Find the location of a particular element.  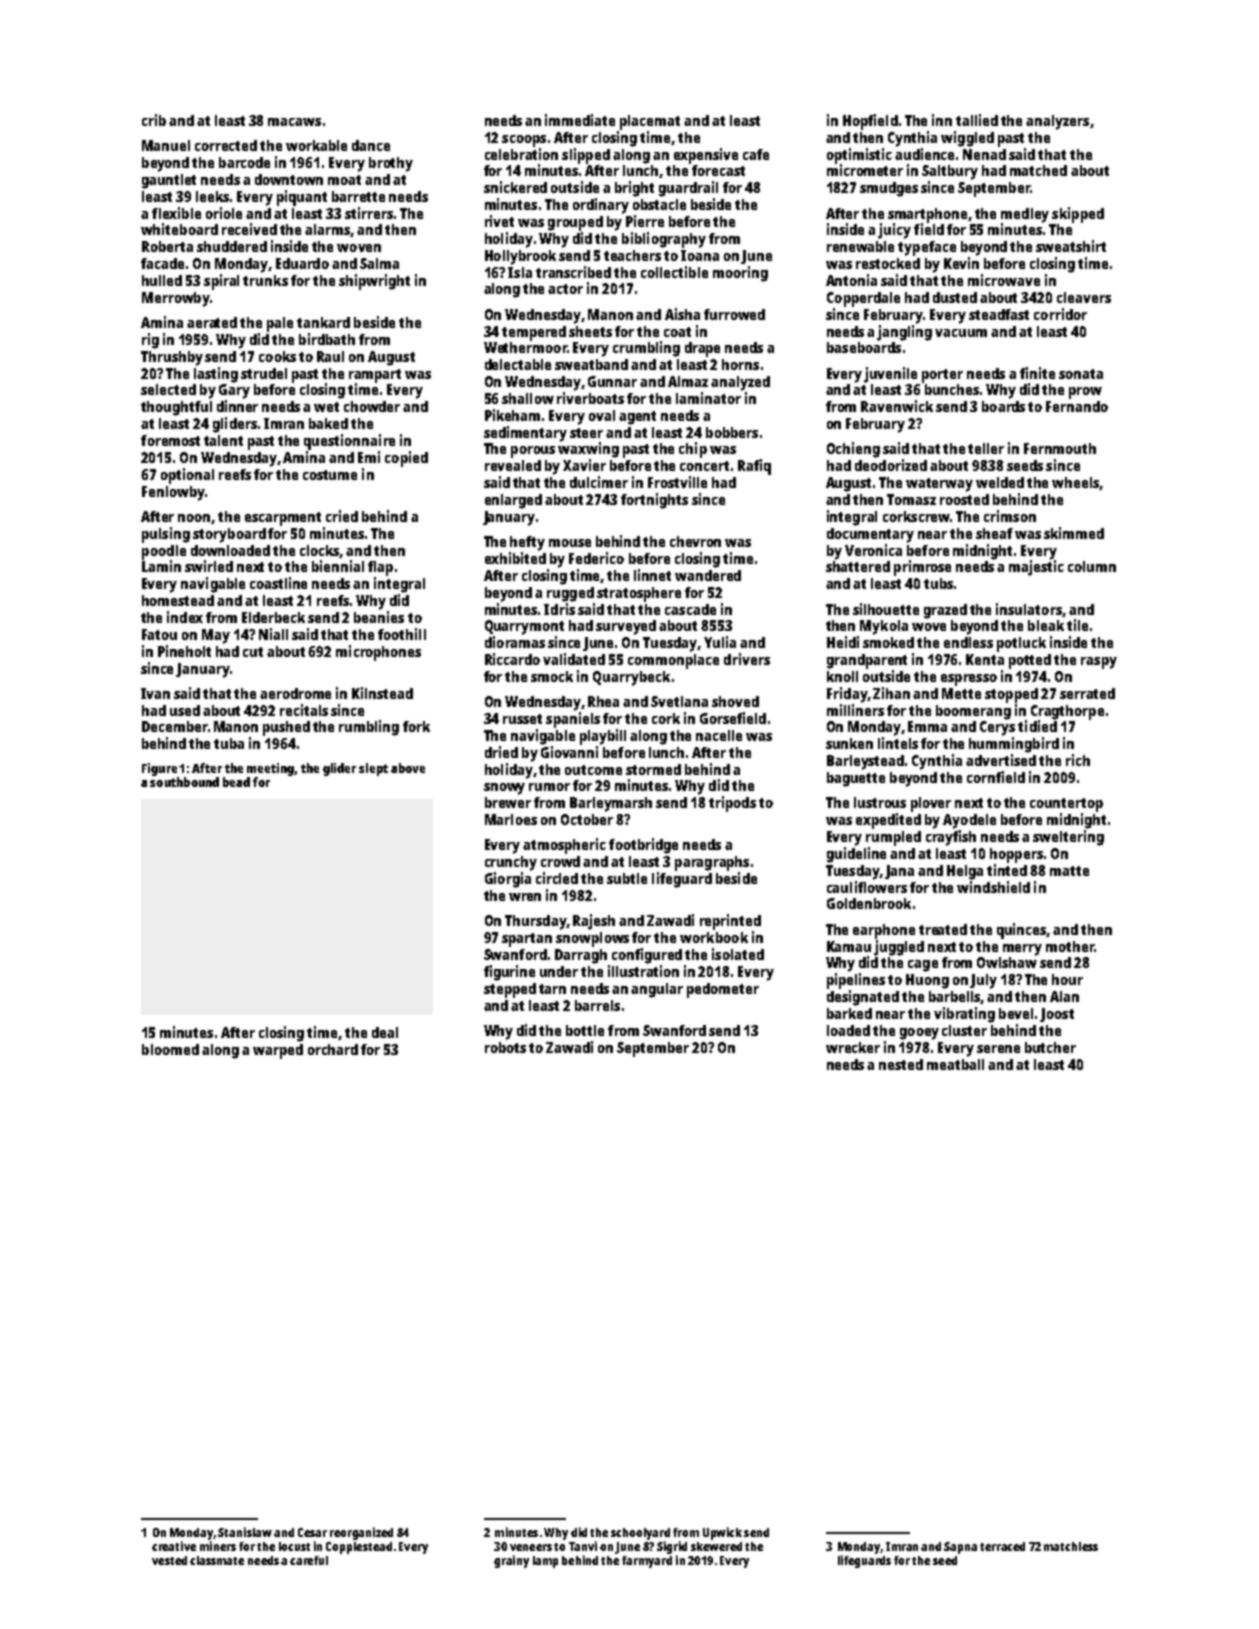

Upwick is located at coordinates (722, 1533).
